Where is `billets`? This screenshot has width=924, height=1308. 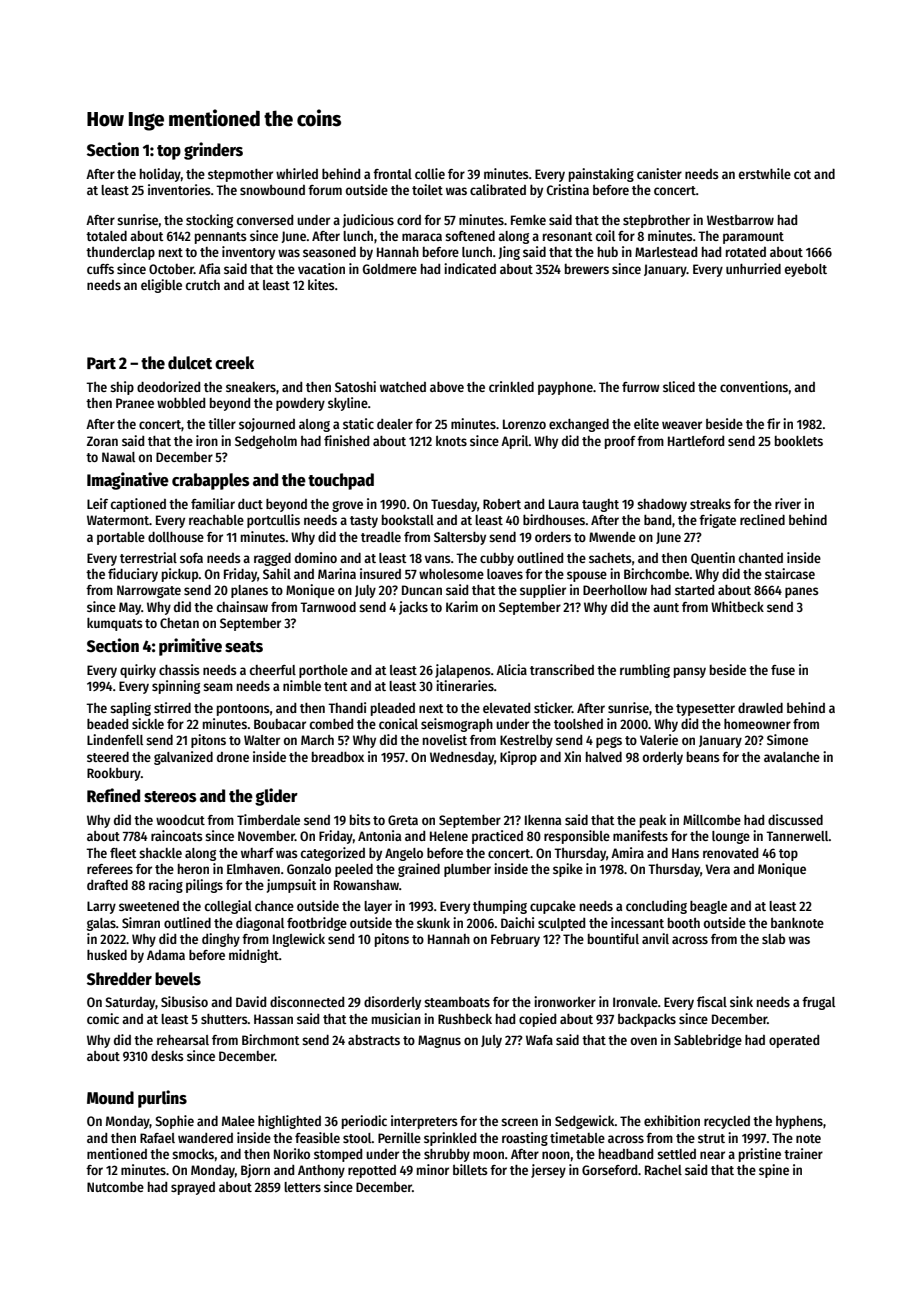 billets is located at coordinates (470, 1169).
